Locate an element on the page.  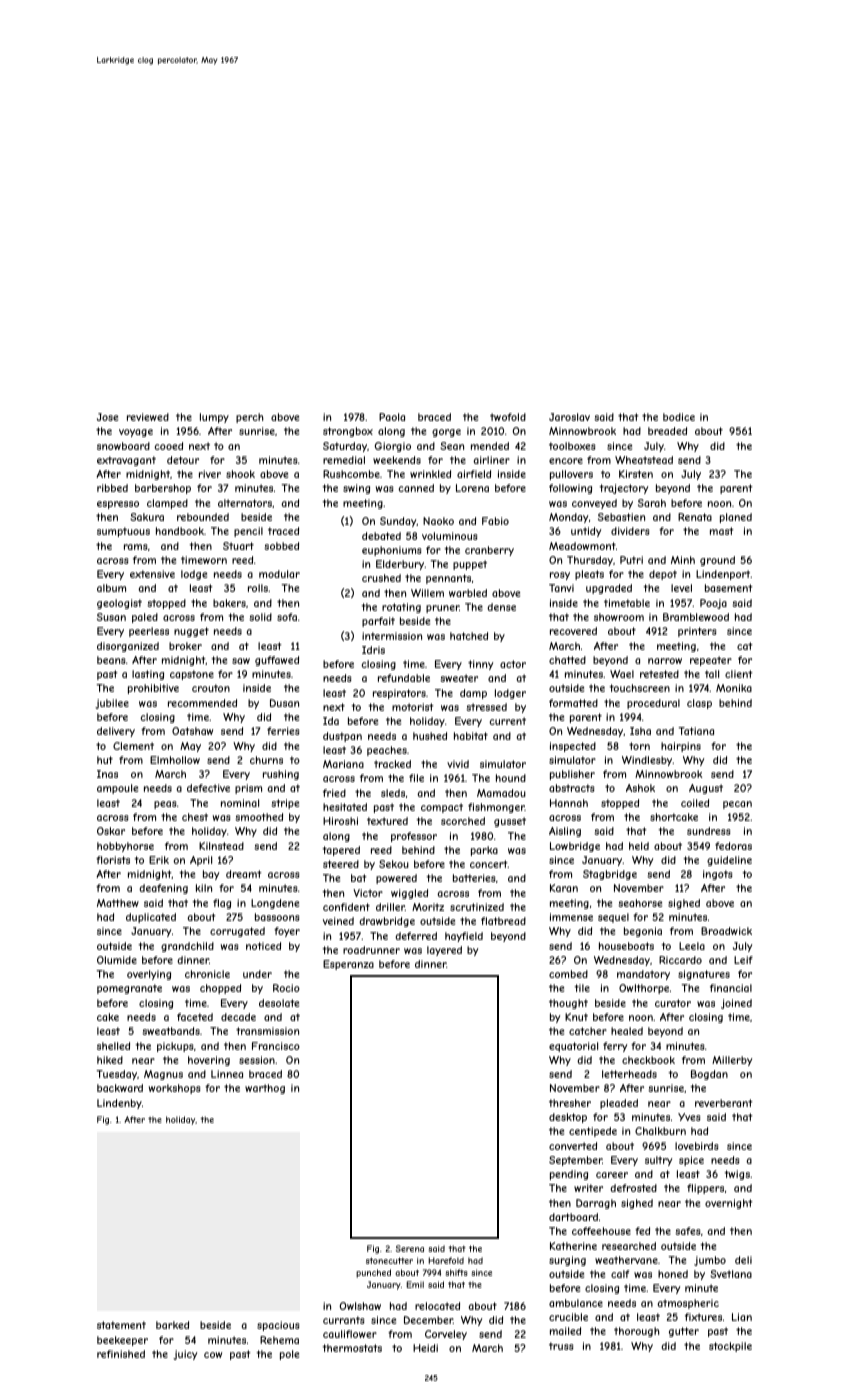
bodice is located at coordinates (679, 417).
